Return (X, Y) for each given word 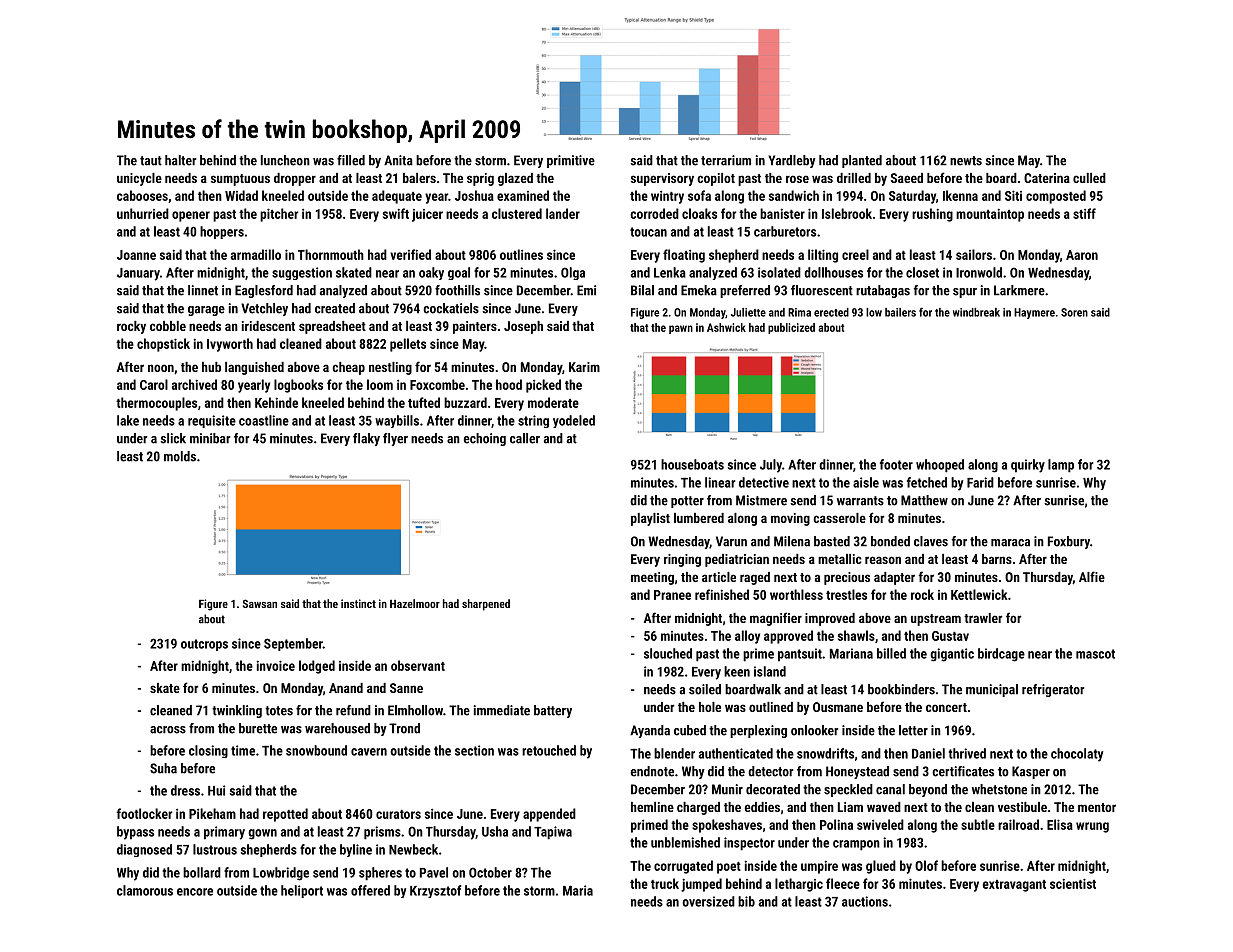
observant (418, 665)
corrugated (683, 867)
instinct (358, 603)
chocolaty (1077, 755)
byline (356, 850)
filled (351, 160)
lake (128, 420)
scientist (1073, 883)
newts (966, 161)
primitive (571, 161)
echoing (485, 439)
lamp (1061, 466)
